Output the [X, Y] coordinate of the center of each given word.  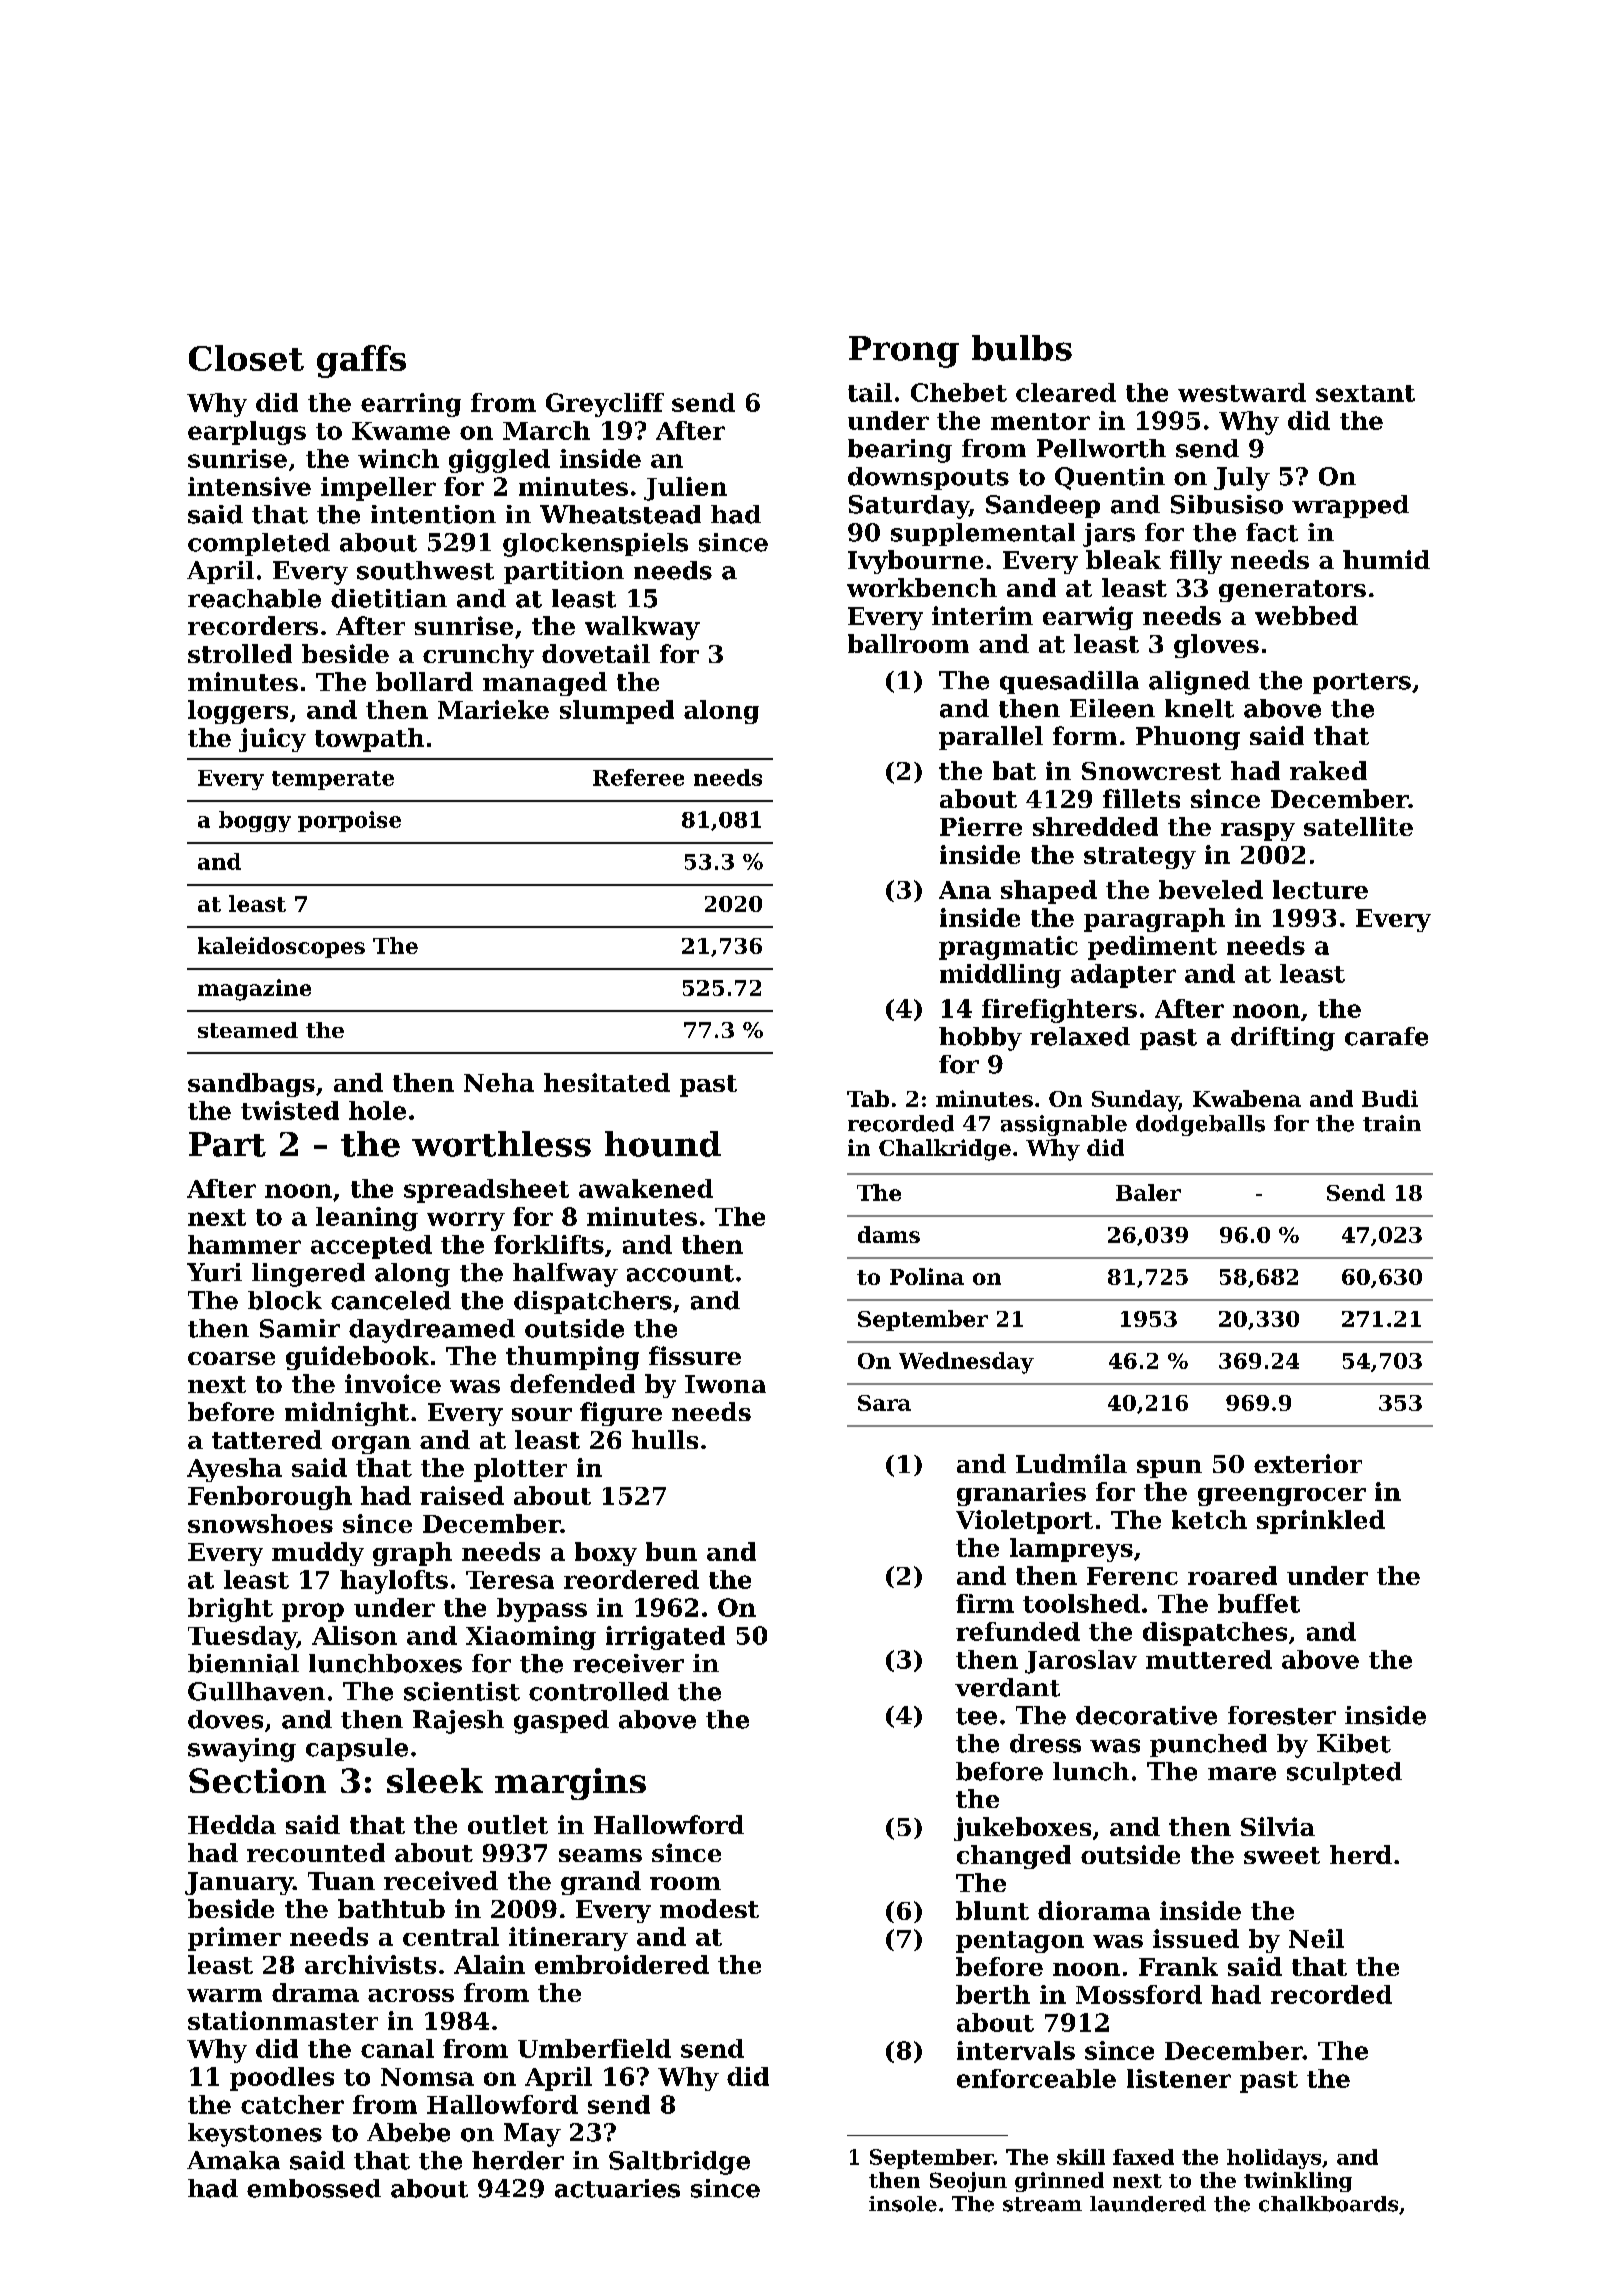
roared [1232, 1575]
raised [462, 1495]
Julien [685, 489]
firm [985, 1603]
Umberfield [594, 2048]
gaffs [361, 361]
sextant [1365, 393]
